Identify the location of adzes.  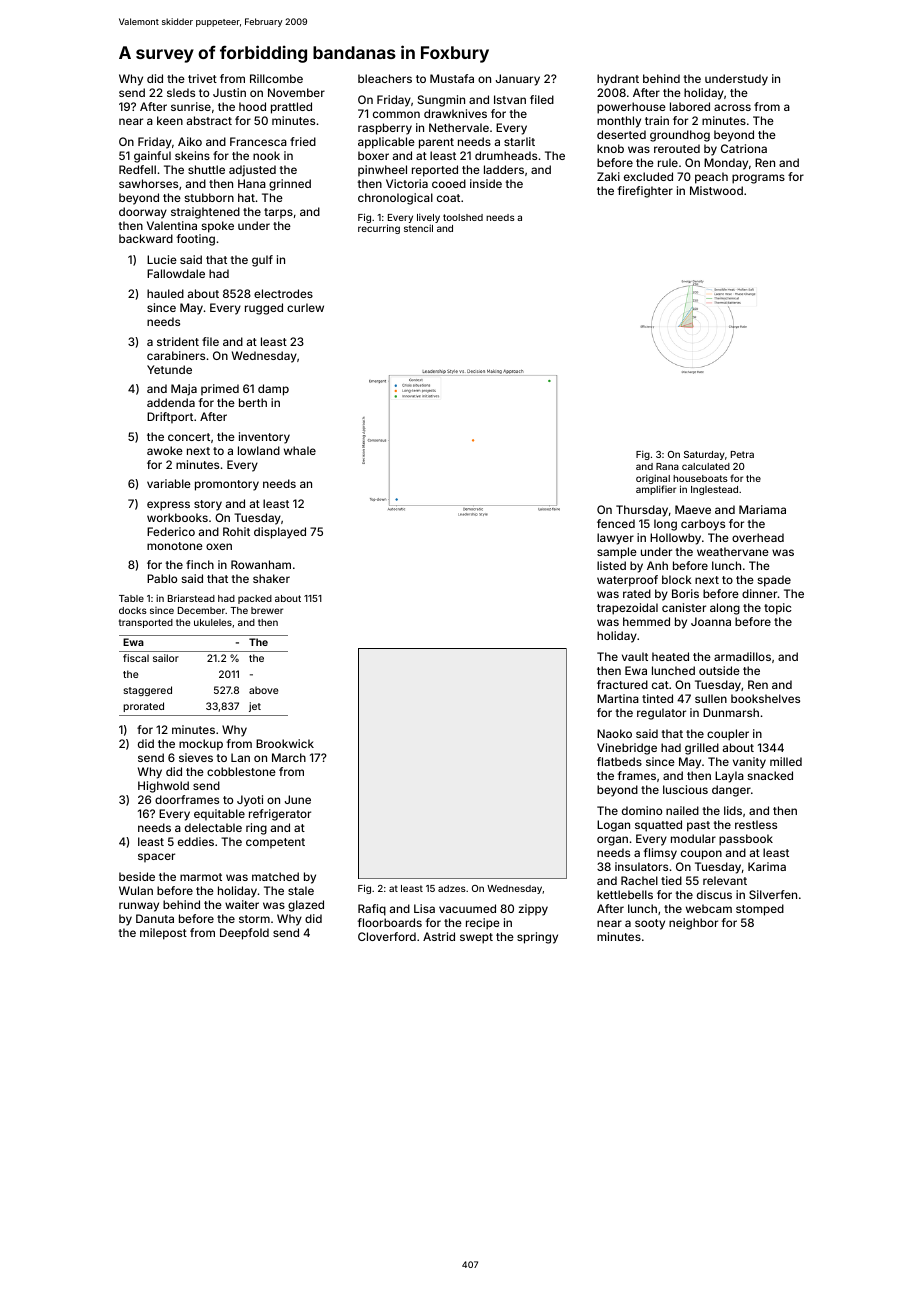
(452, 888).
